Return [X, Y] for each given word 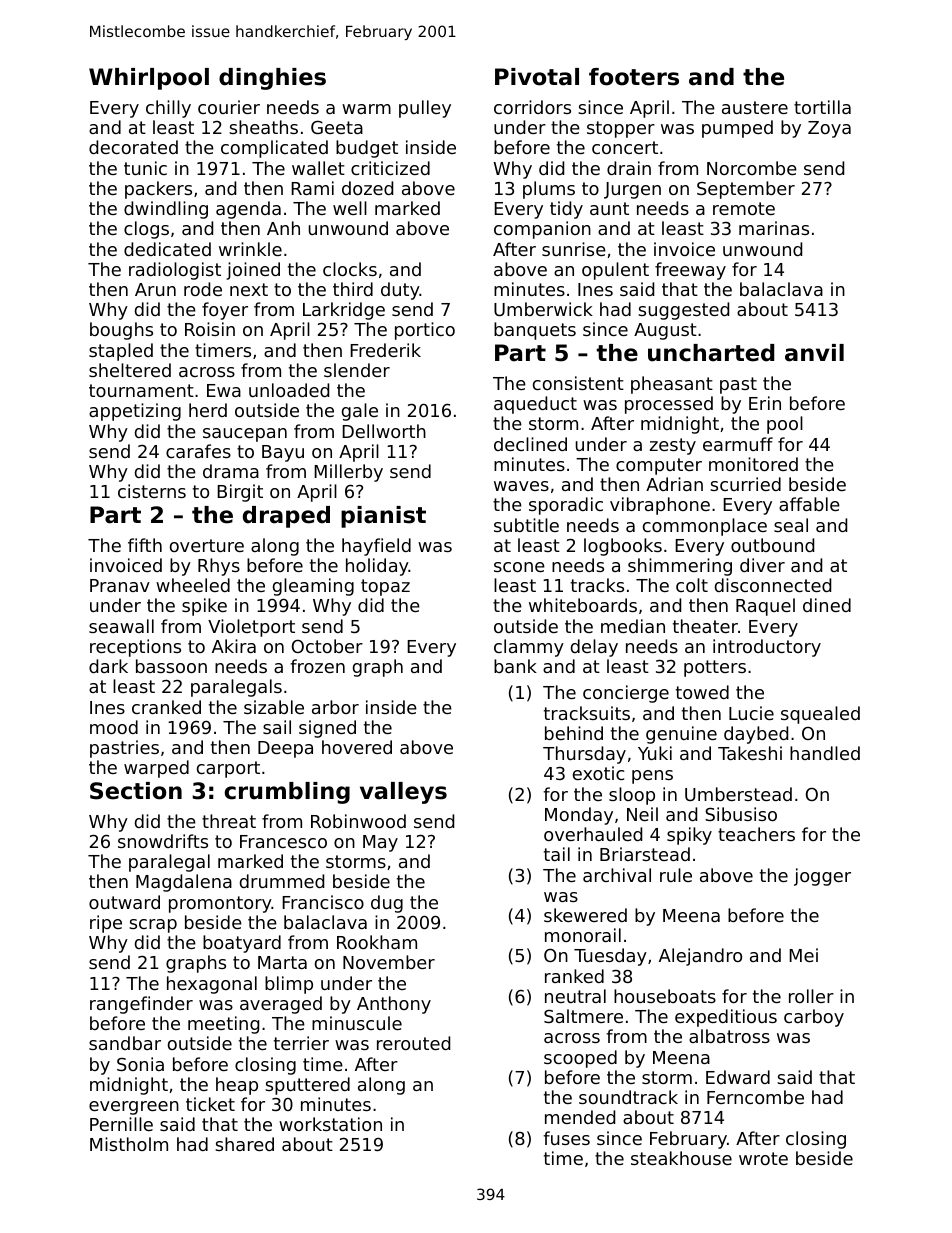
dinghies [272, 79]
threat [229, 821]
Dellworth [384, 431]
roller [811, 996]
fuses [566, 1138]
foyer [225, 311]
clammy [529, 648]
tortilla [822, 107]
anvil [814, 353]
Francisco [323, 902]
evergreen [134, 1108]
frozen [317, 666]
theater [705, 626]
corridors [532, 107]
